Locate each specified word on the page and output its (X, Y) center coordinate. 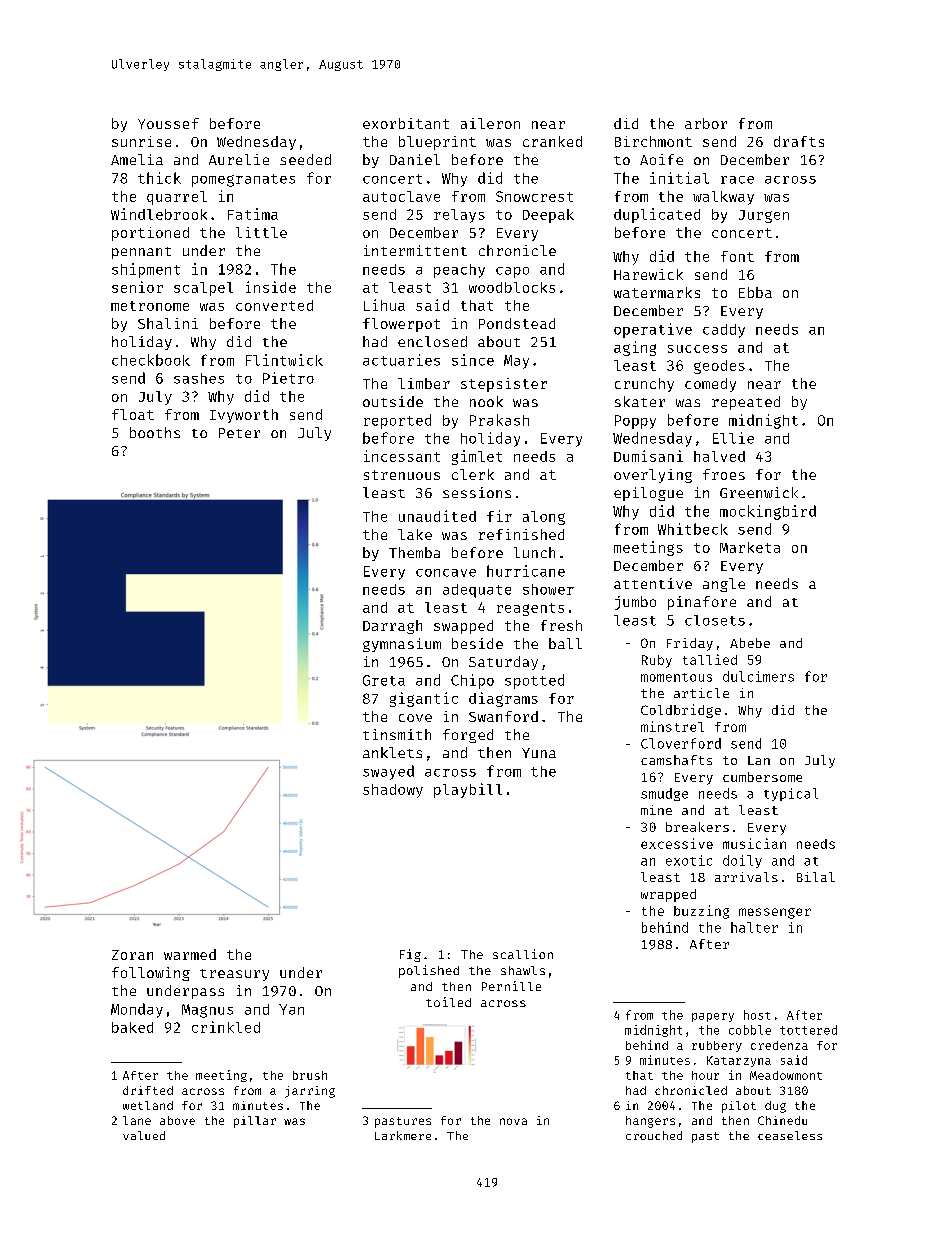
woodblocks (512, 287)
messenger (775, 913)
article (701, 693)
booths (155, 432)
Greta (384, 680)
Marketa (750, 547)
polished (429, 971)
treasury (234, 975)
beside (477, 643)
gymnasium (402, 645)
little (261, 232)
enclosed (432, 341)
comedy (710, 385)
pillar (255, 1122)
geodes (719, 367)
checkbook (151, 360)
